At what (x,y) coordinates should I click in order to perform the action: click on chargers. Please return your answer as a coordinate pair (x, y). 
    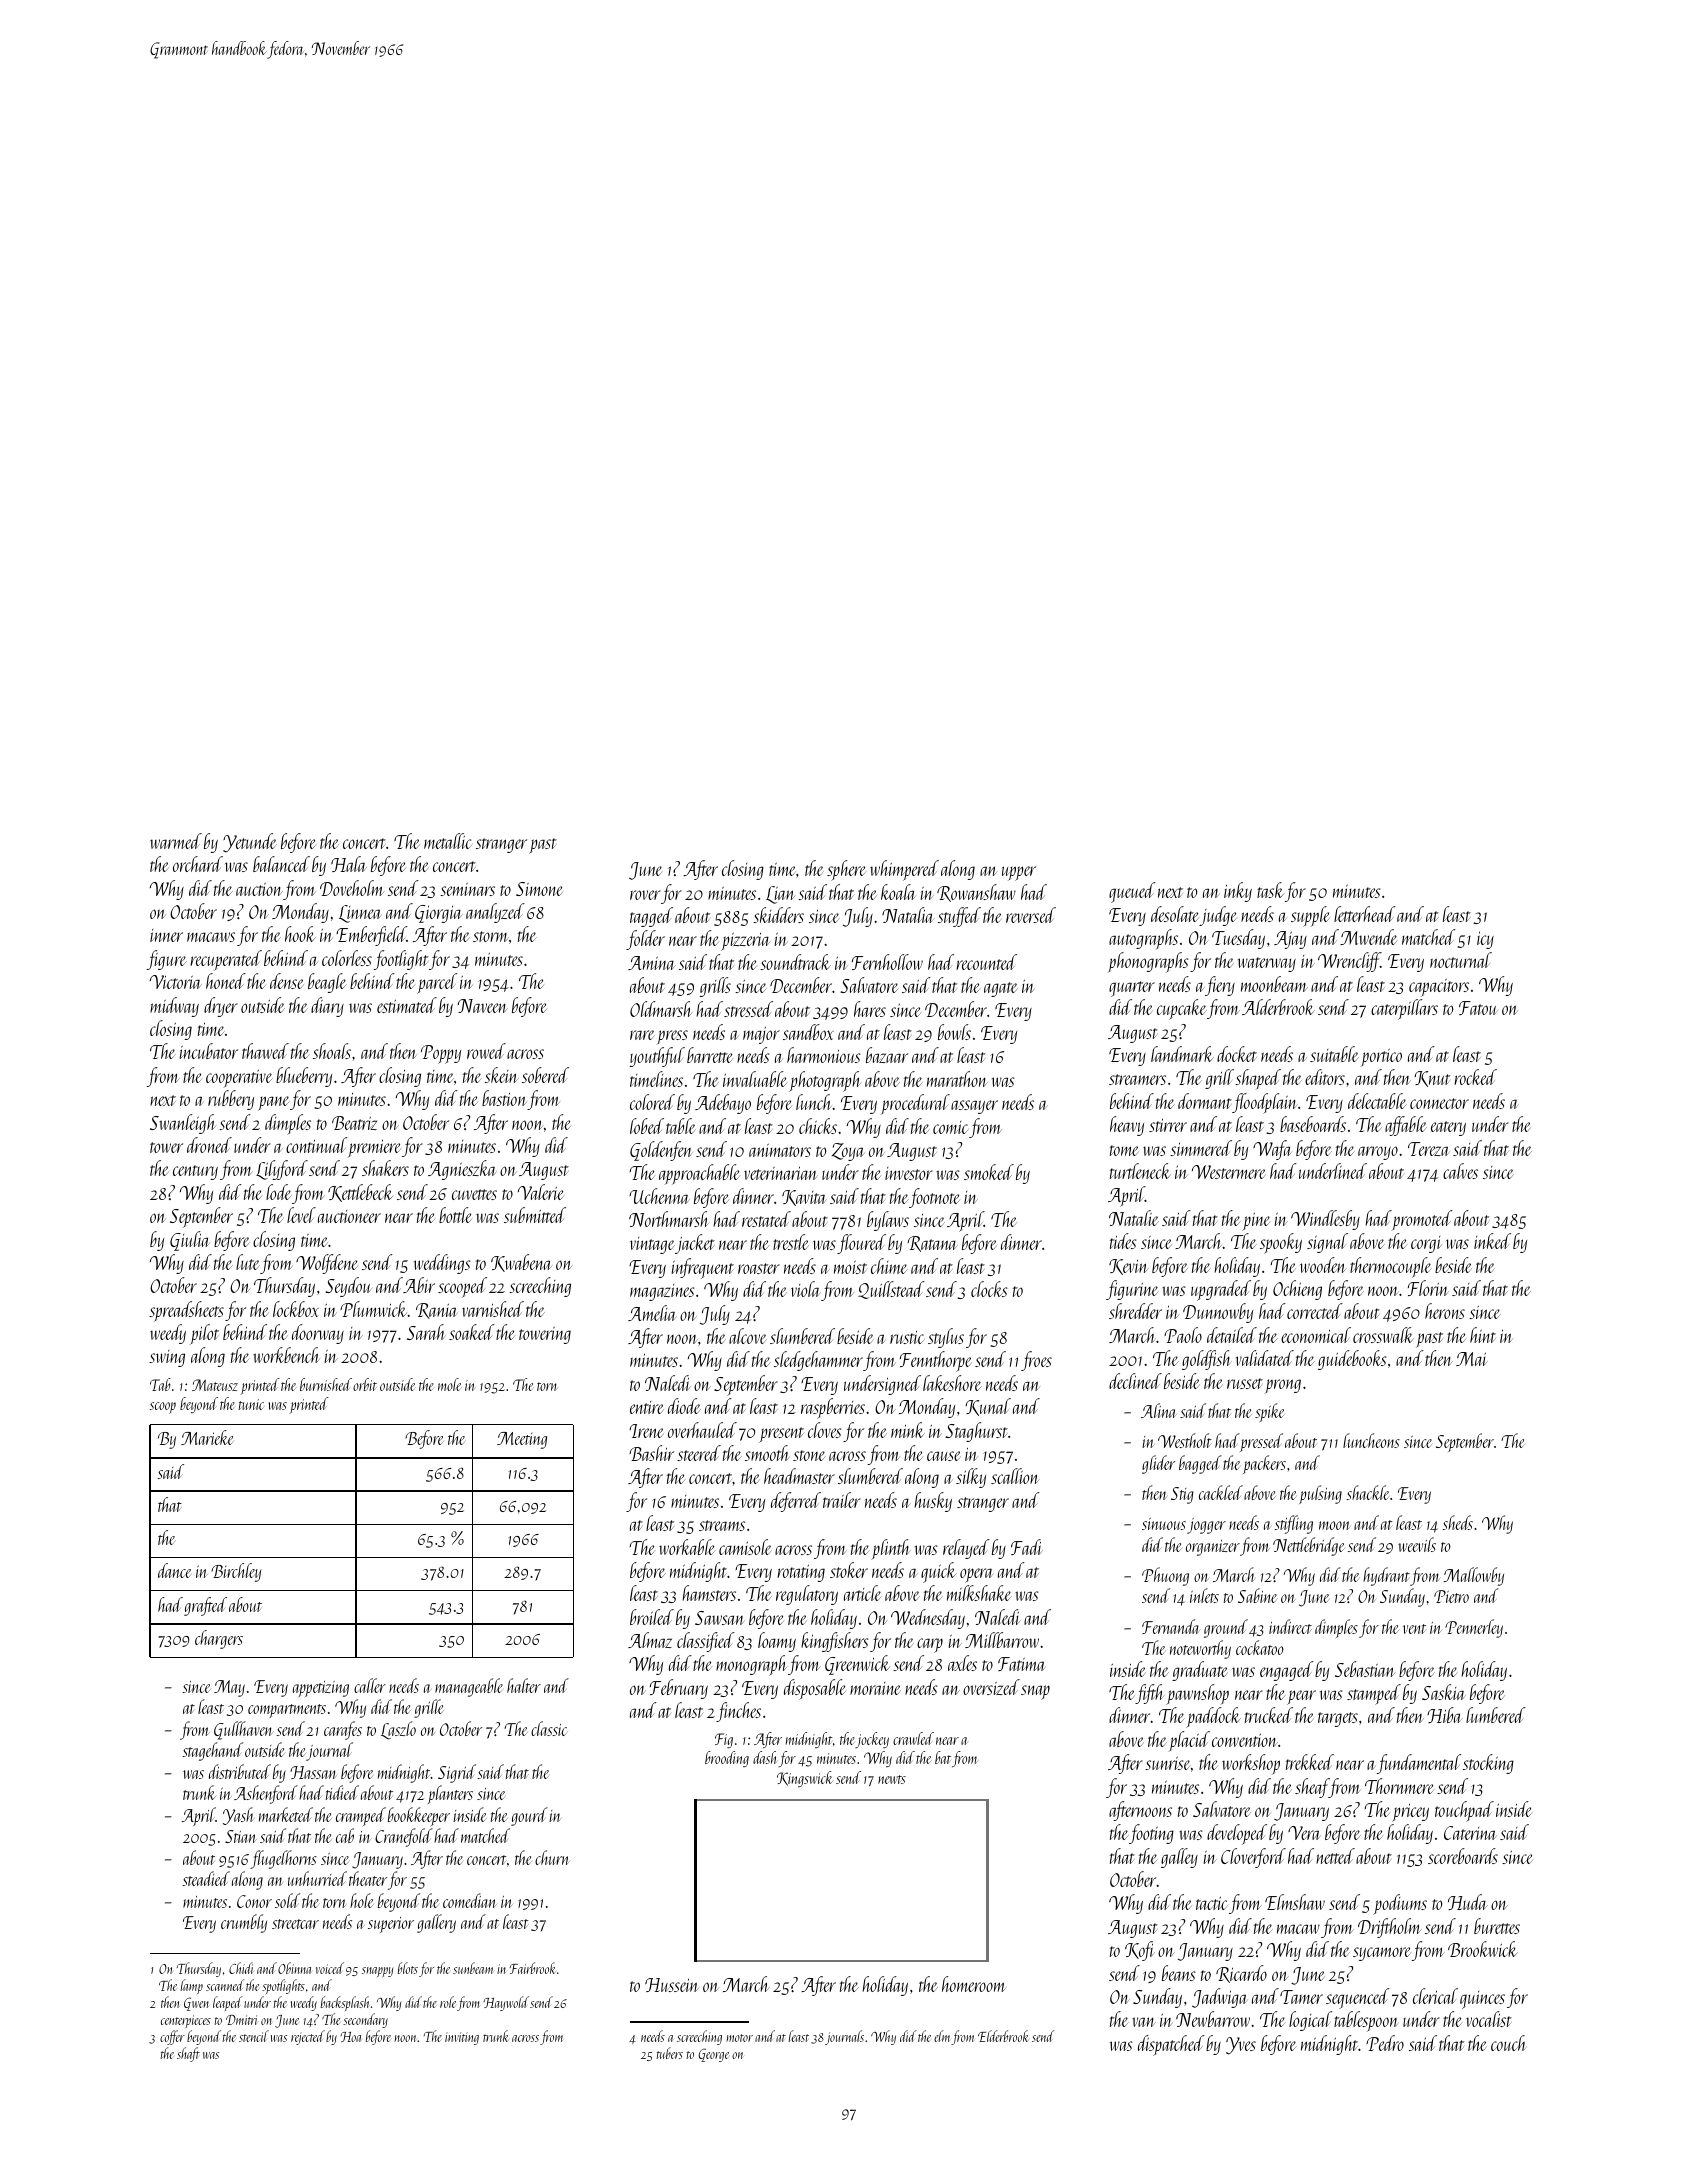
    Looking at the image, I should click on (219, 1639).
